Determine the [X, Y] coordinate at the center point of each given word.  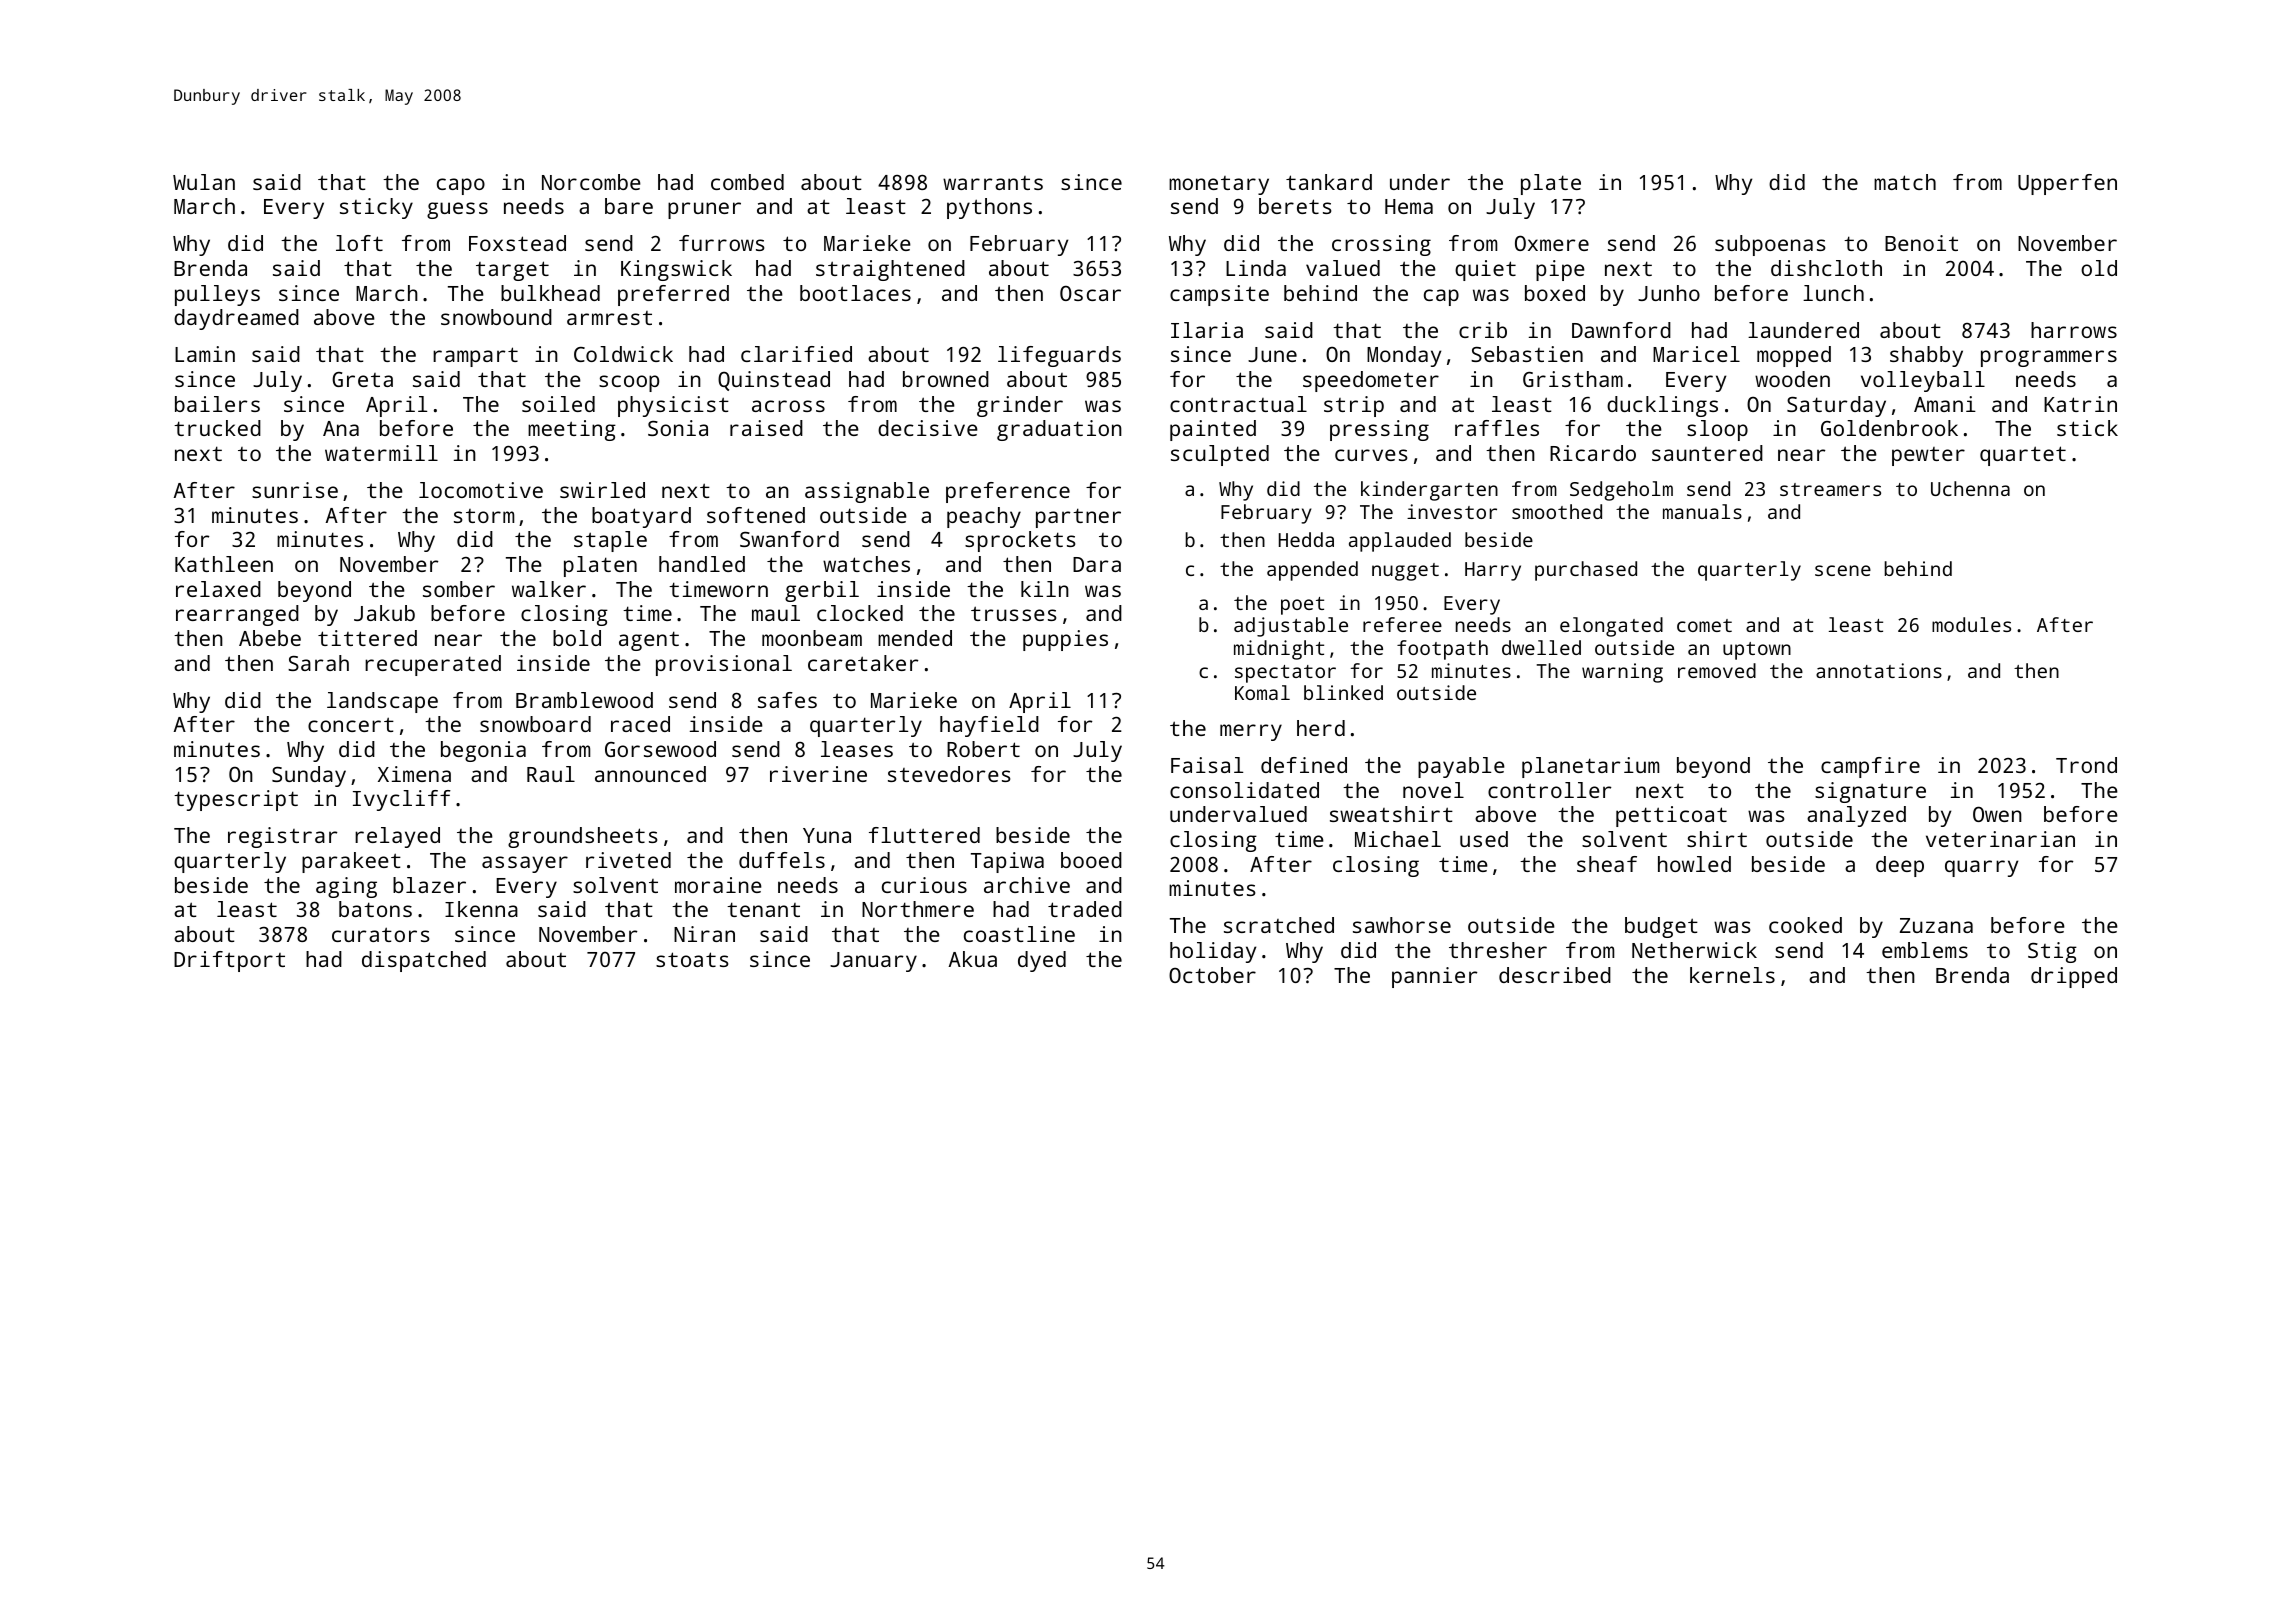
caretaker [863, 663]
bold [577, 638]
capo [461, 186]
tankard [1329, 182]
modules [1971, 624]
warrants [993, 183]
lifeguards [1059, 356]
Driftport [229, 961]
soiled [558, 404]
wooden [1792, 379]
